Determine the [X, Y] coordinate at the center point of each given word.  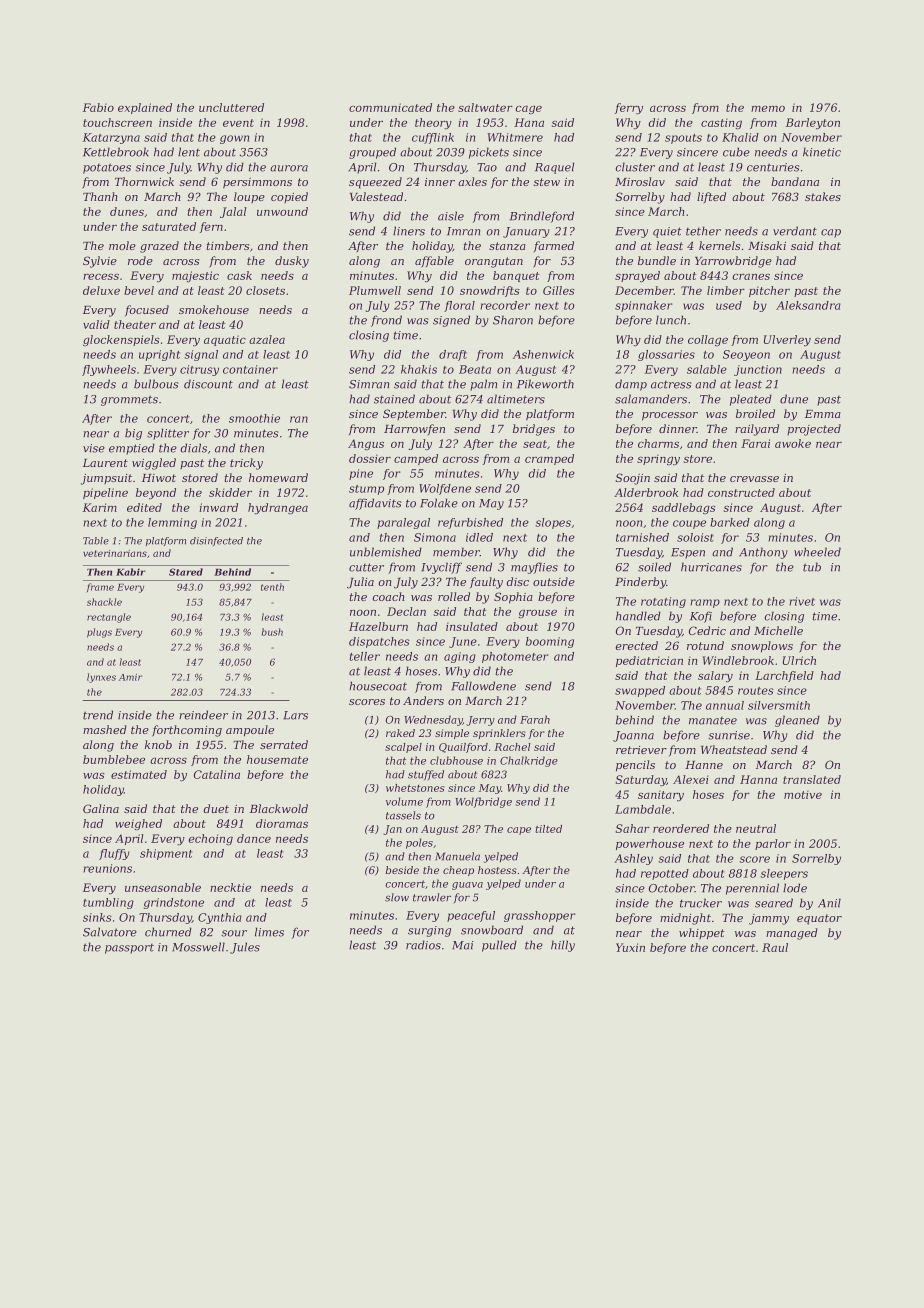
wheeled [817, 552]
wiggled [154, 464]
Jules [245, 948]
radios [423, 945]
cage [528, 110]
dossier [370, 458]
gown [234, 139]
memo [768, 109]
